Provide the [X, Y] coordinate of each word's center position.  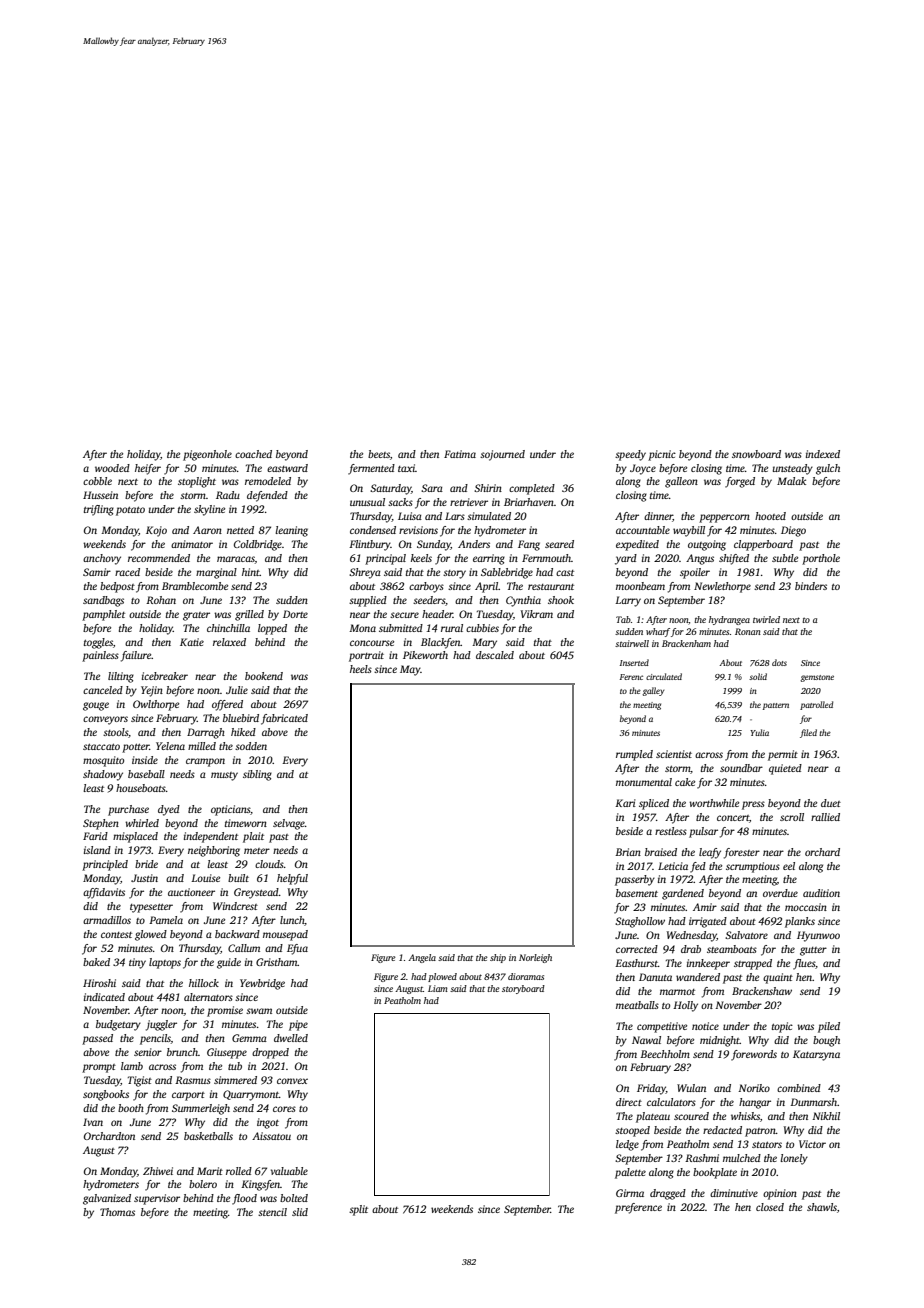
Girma [630, 1193]
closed [770, 1207]
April [486, 587]
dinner [658, 517]
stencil [272, 1212]
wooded [112, 468]
